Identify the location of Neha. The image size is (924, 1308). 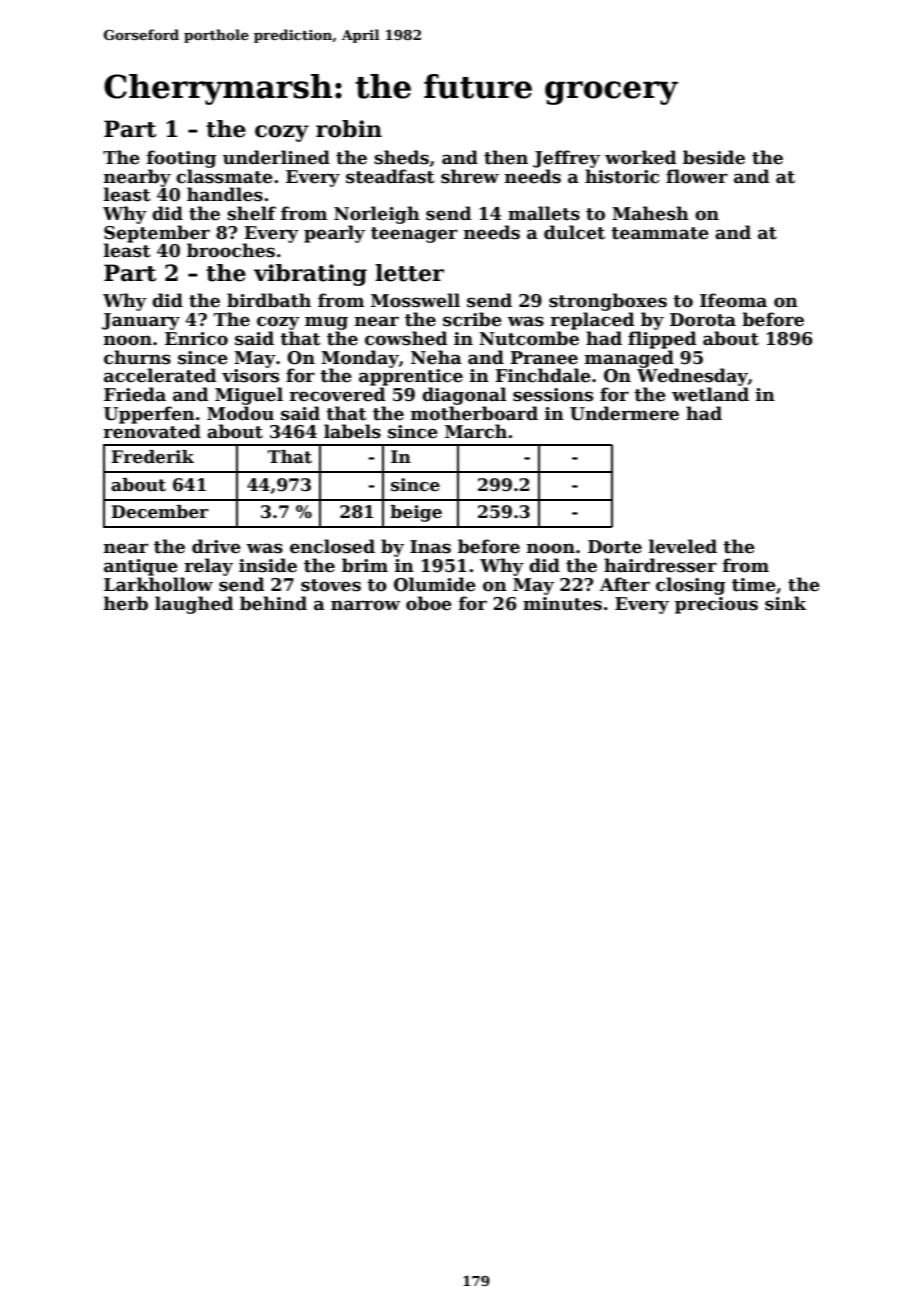
(436, 357).
